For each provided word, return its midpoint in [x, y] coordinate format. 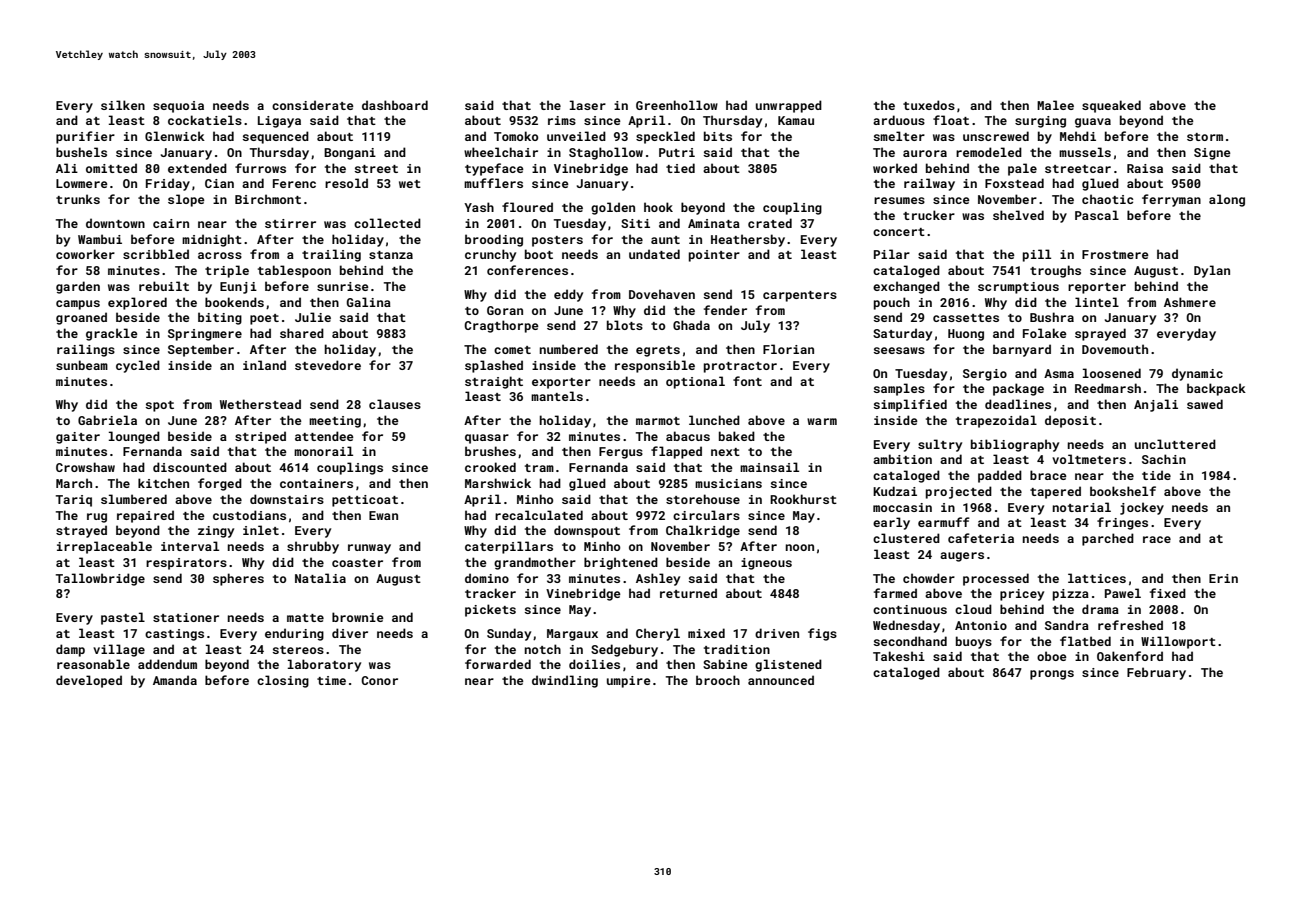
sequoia [178, 107]
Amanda [175, 680]
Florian [788, 349]
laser [588, 105]
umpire [629, 682]
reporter [1097, 288]
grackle [112, 334]
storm [1205, 137]
